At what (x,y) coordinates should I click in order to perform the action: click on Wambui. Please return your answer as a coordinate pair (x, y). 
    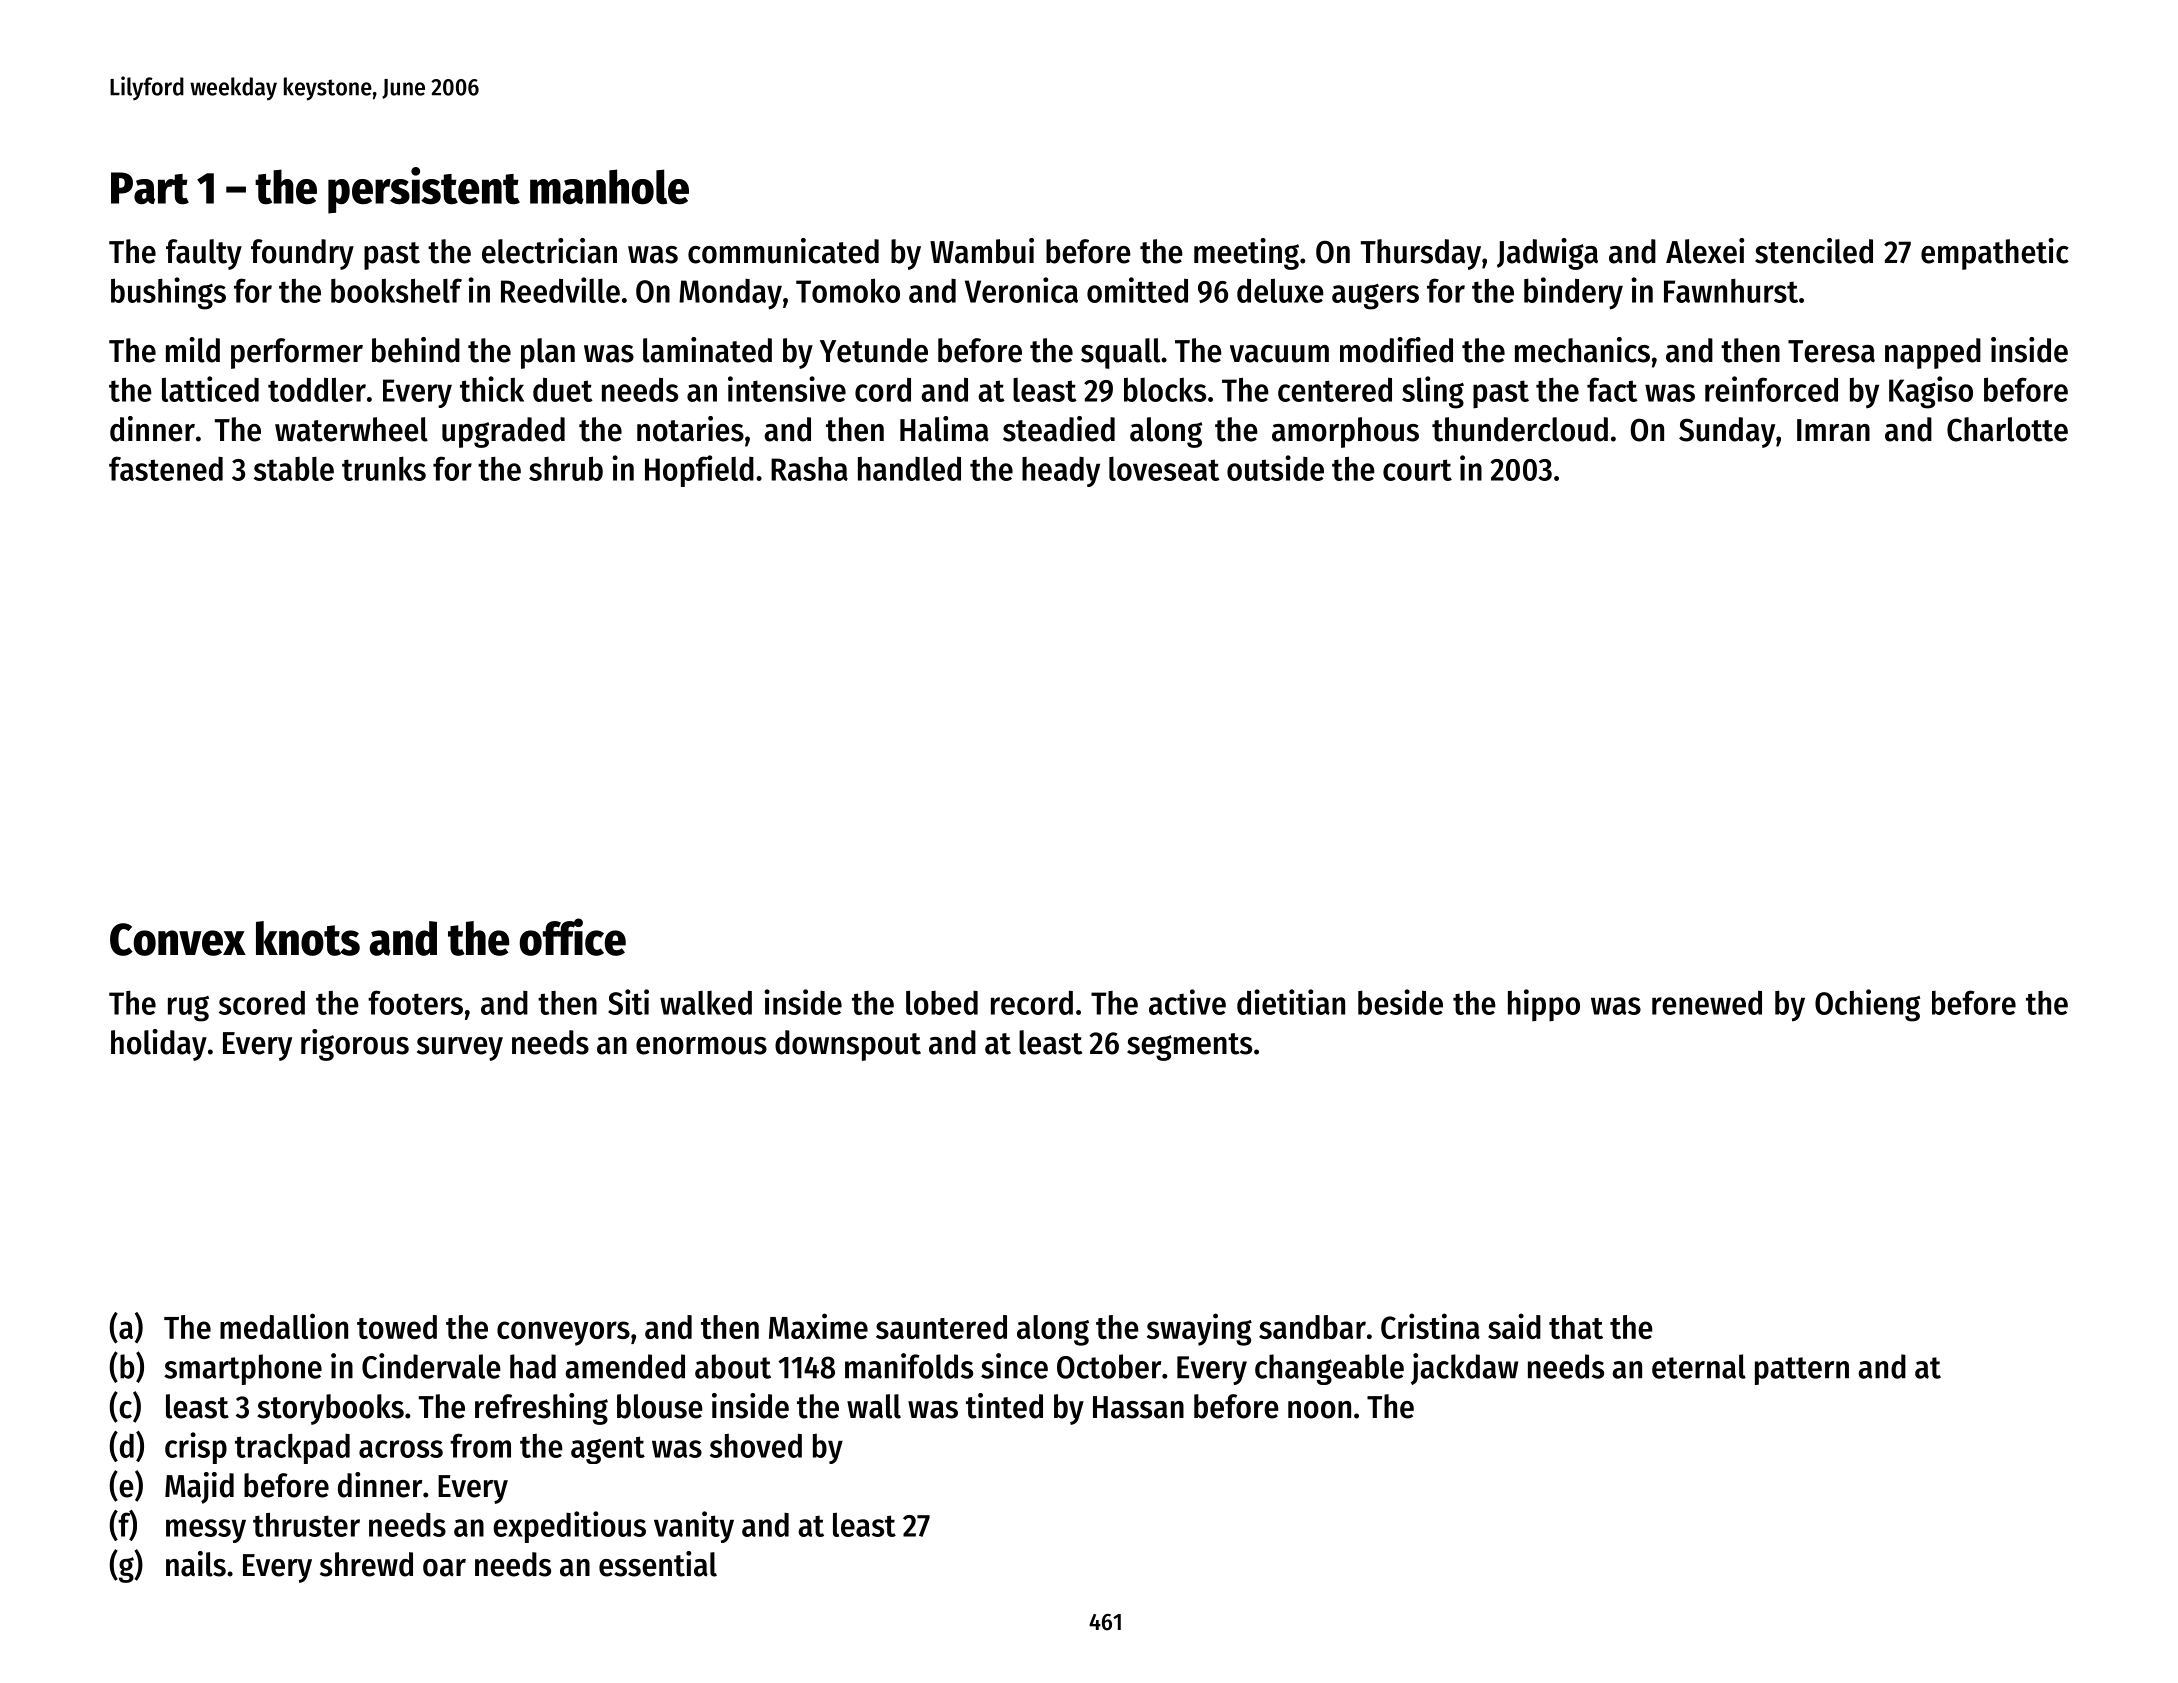
    Looking at the image, I should click on (982, 251).
